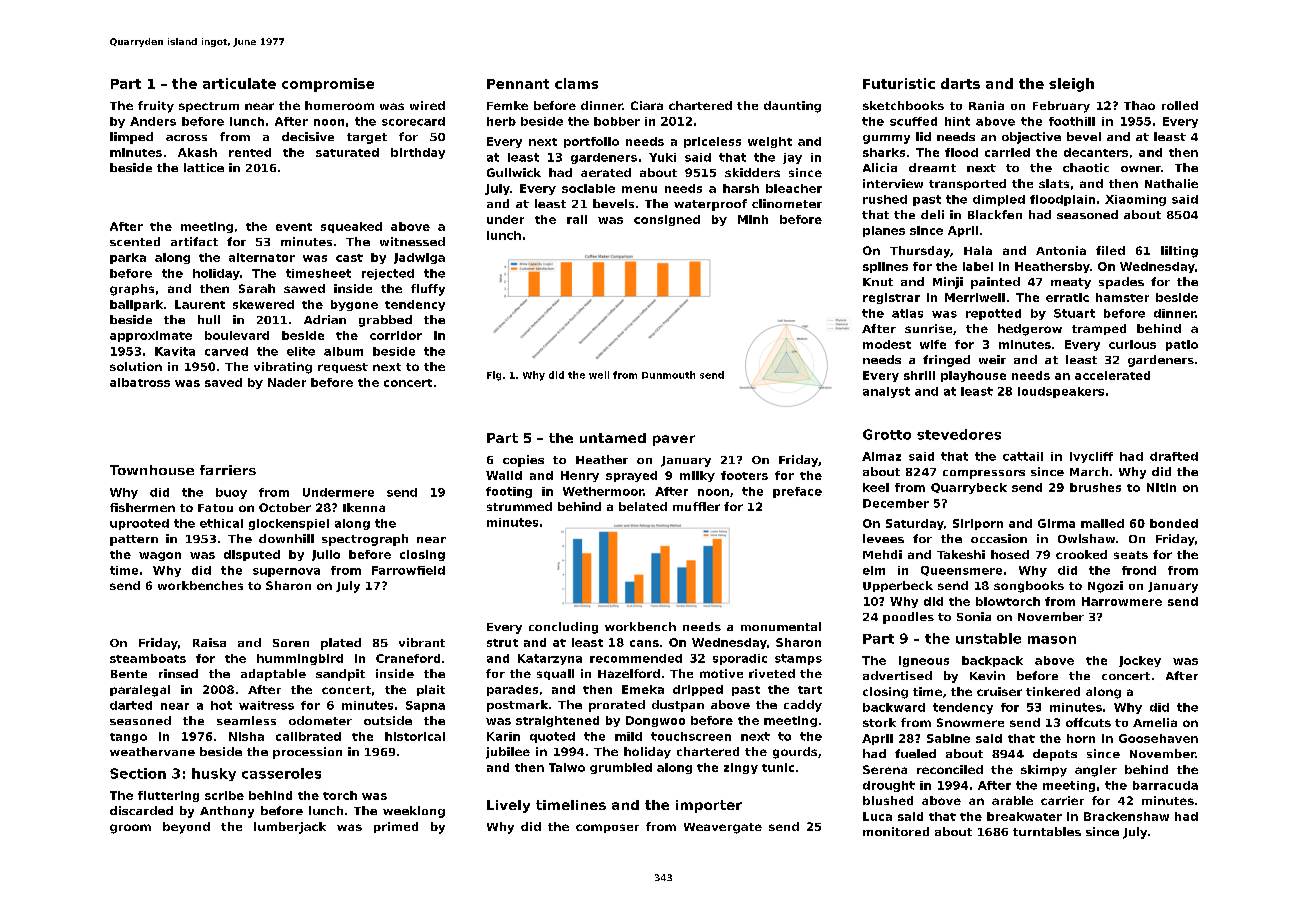 The height and width of the screenshot is (924, 1308). Describe the element at coordinates (887, 434) in the screenshot. I see `Grotto` at that location.
